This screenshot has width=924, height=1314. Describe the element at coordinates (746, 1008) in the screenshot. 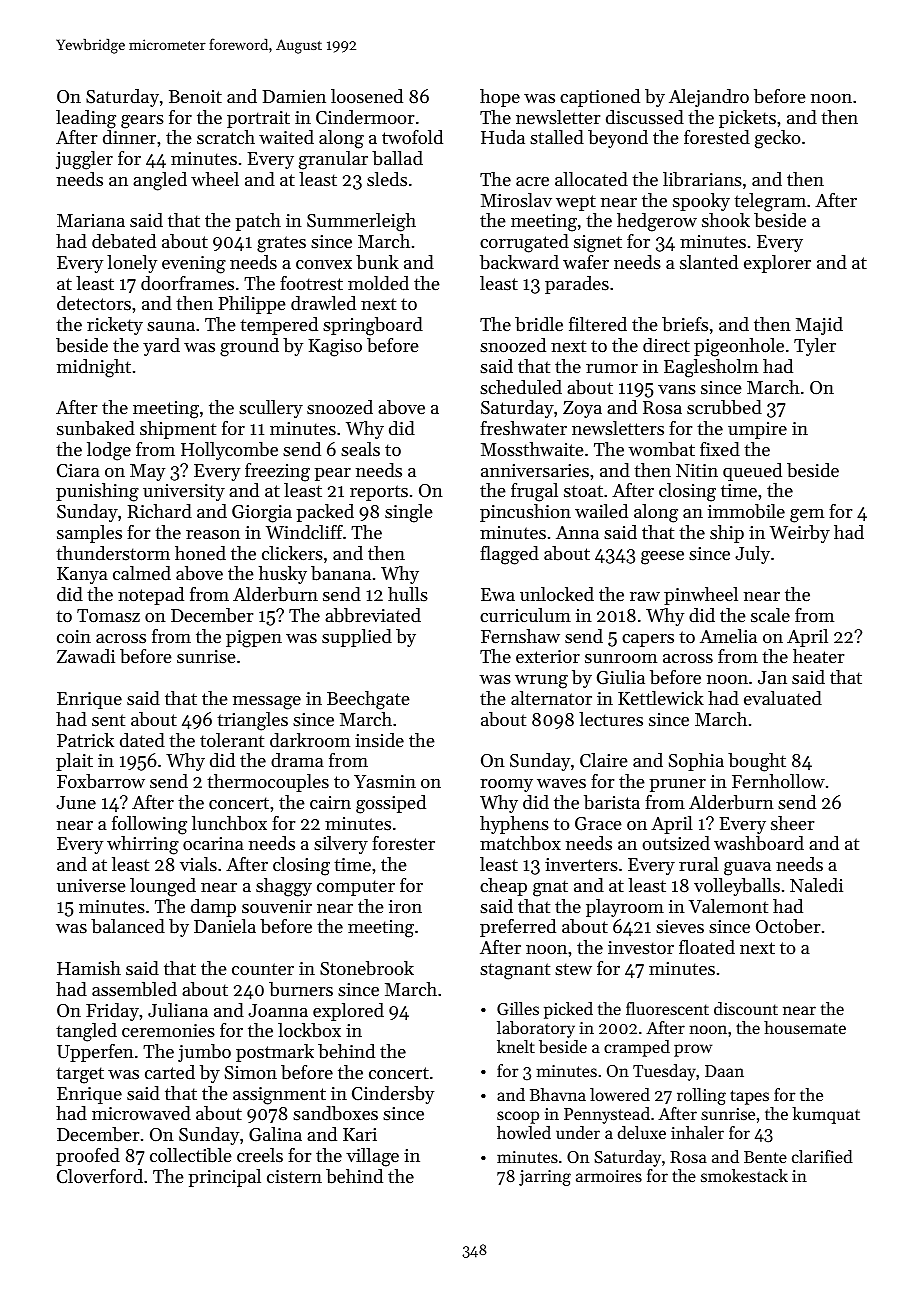

I see `discount` at that location.
